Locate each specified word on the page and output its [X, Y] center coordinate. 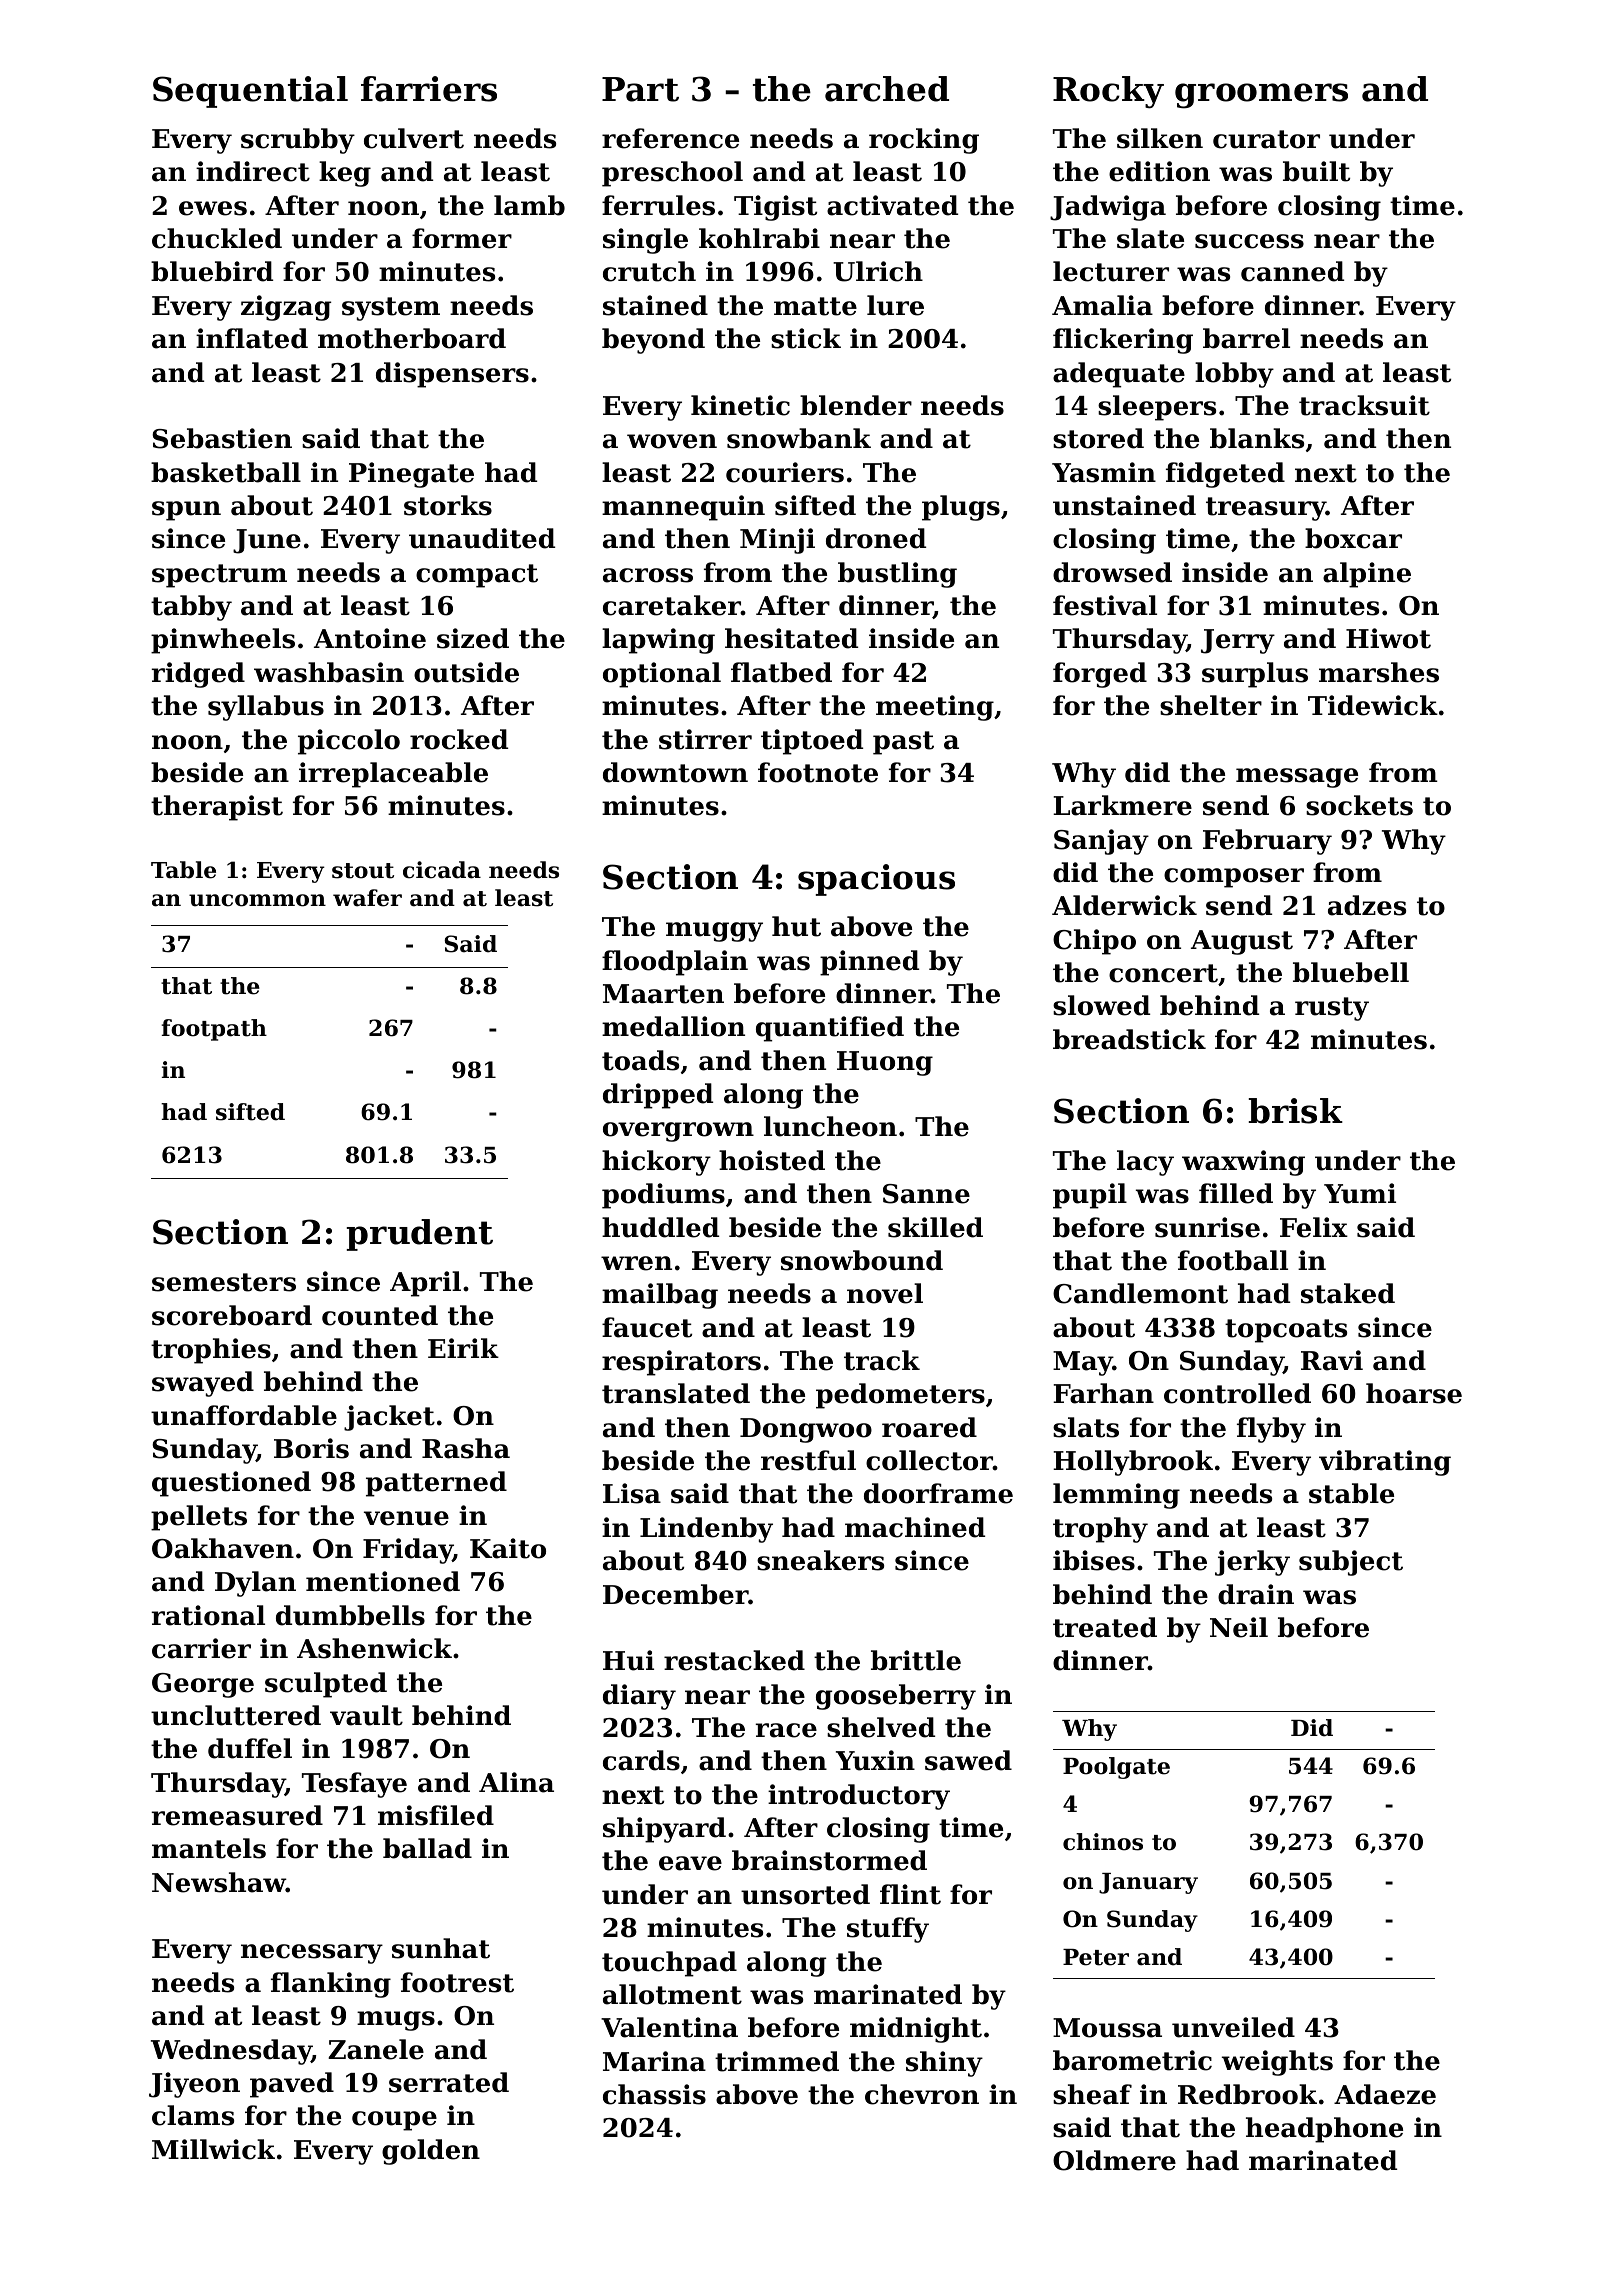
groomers [1261, 96]
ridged [198, 675]
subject [1351, 1563]
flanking [331, 1985]
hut [796, 926]
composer [1234, 878]
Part [640, 89]
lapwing [658, 641]
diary [639, 1697]
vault [366, 1715]
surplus [1255, 675]
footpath [214, 1030]
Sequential [250, 92]
